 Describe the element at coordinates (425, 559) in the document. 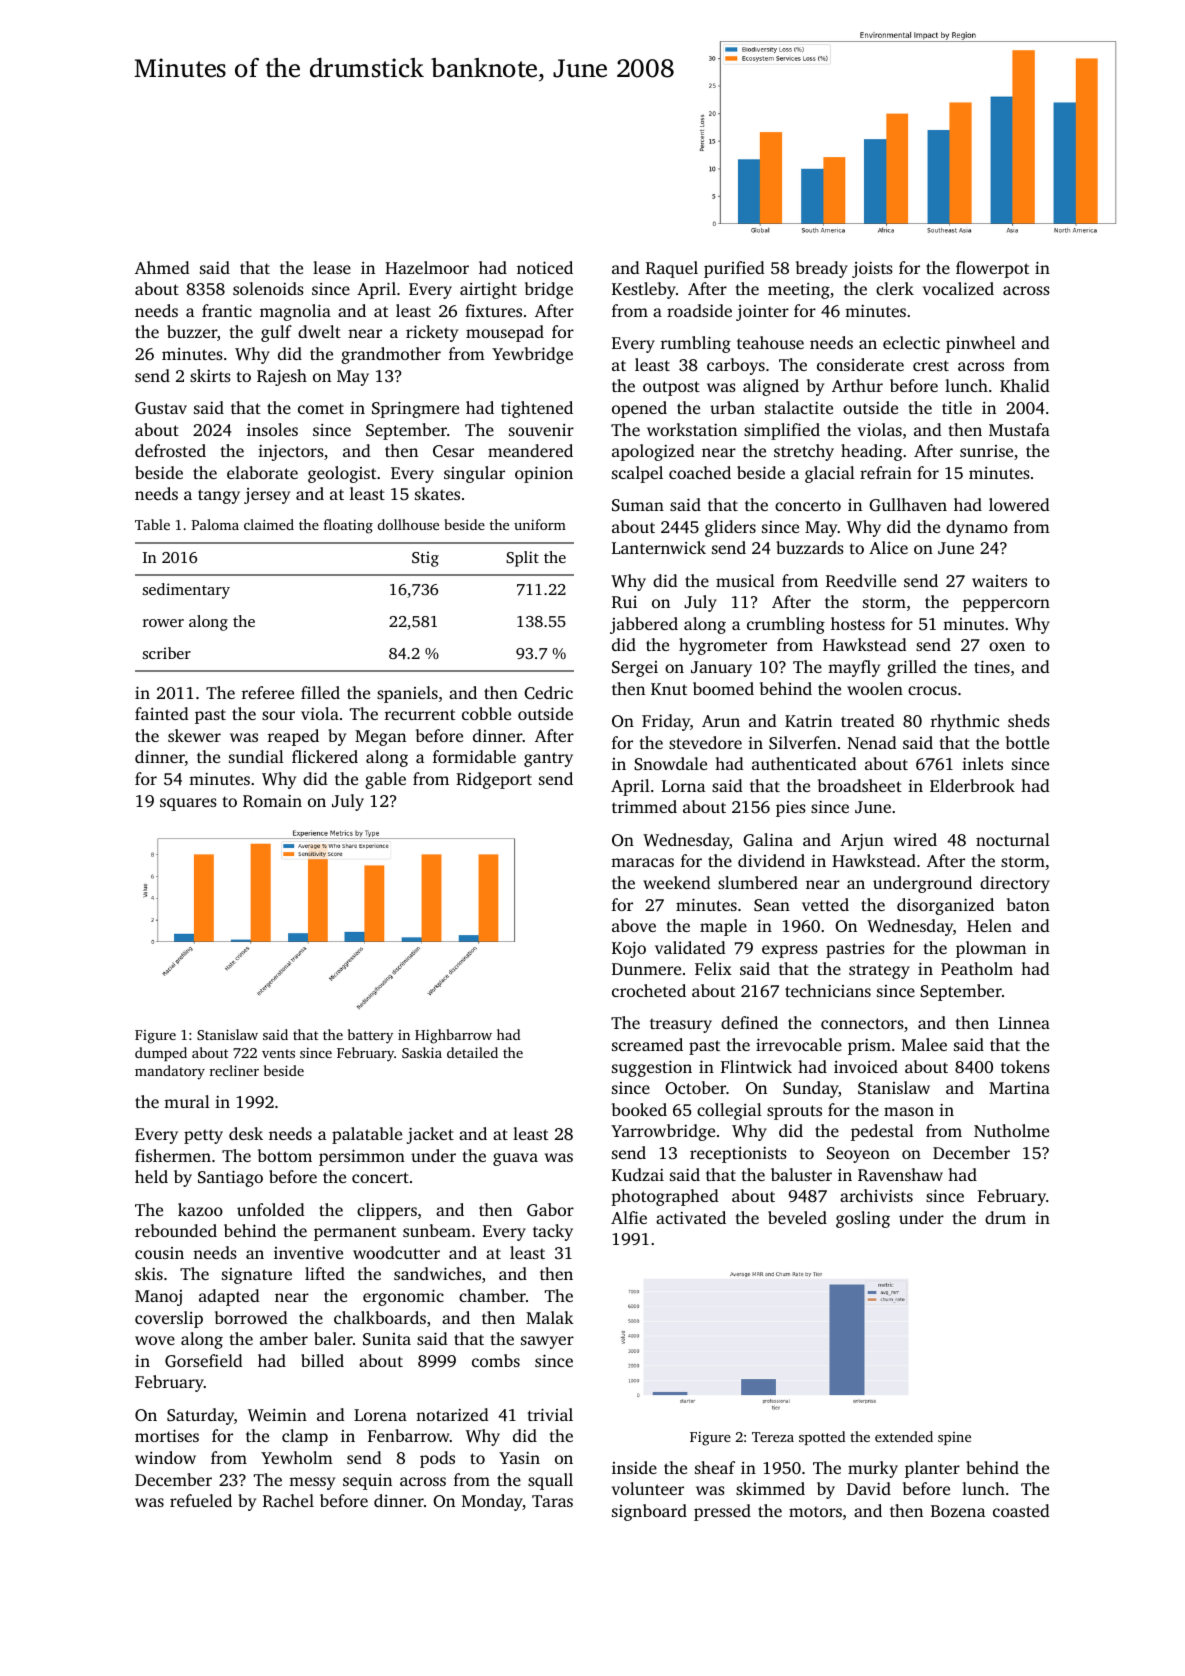

I see `Stig` at that location.
